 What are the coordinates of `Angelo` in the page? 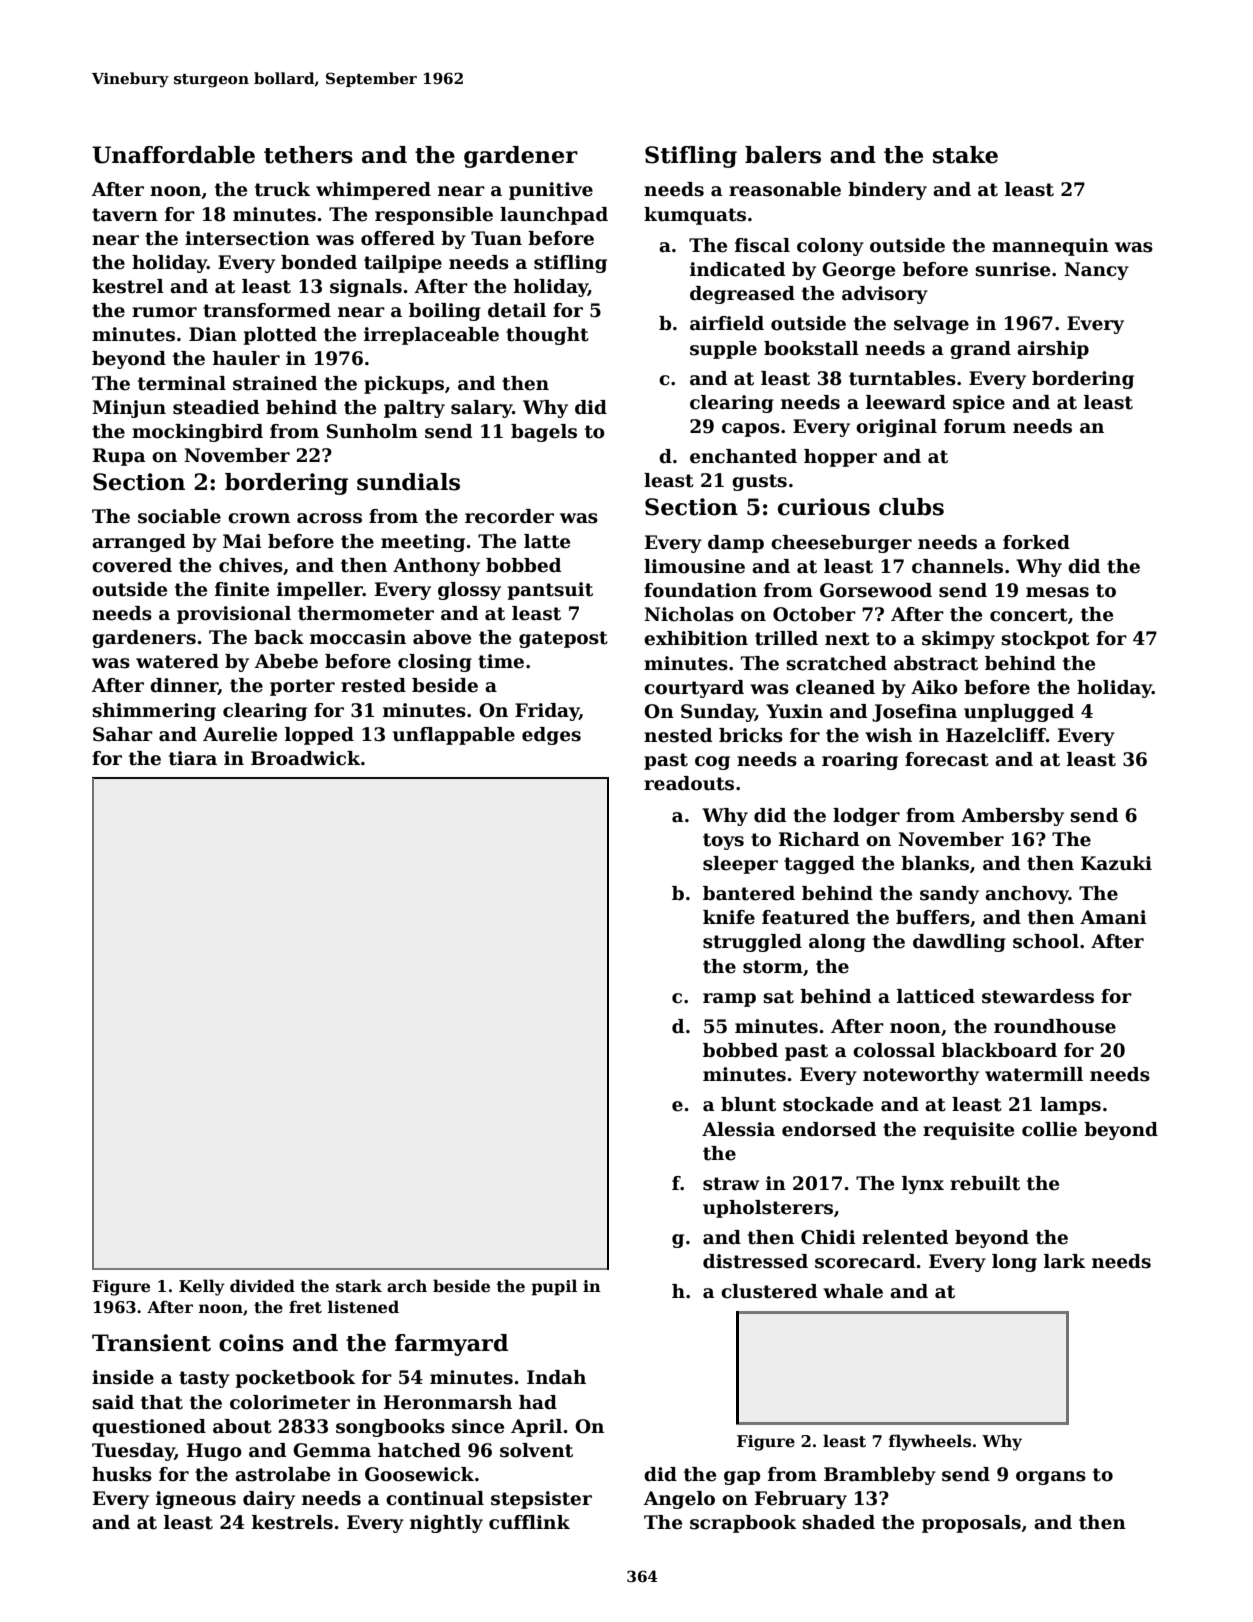 It's located at (679, 1500).
